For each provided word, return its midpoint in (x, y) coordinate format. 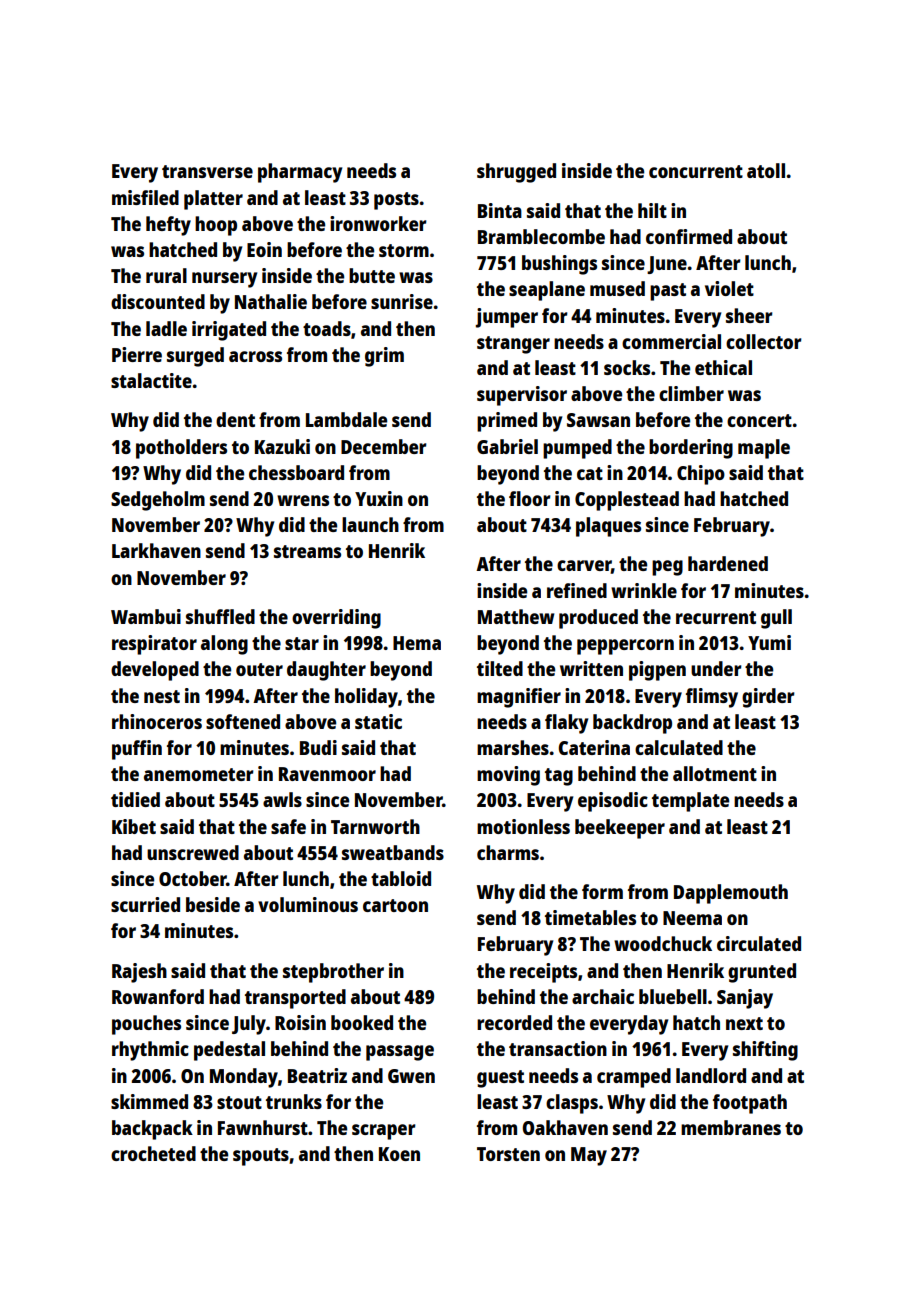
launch (370, 524)
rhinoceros (157, 721)
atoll (766, 170)
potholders (181, 449)
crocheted (153, 1153)
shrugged (516, 173)
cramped (634, 1078)
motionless (523, 826)
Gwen (411, 1076)
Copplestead (627, 501)
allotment (715, 773)
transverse (207, 171)
